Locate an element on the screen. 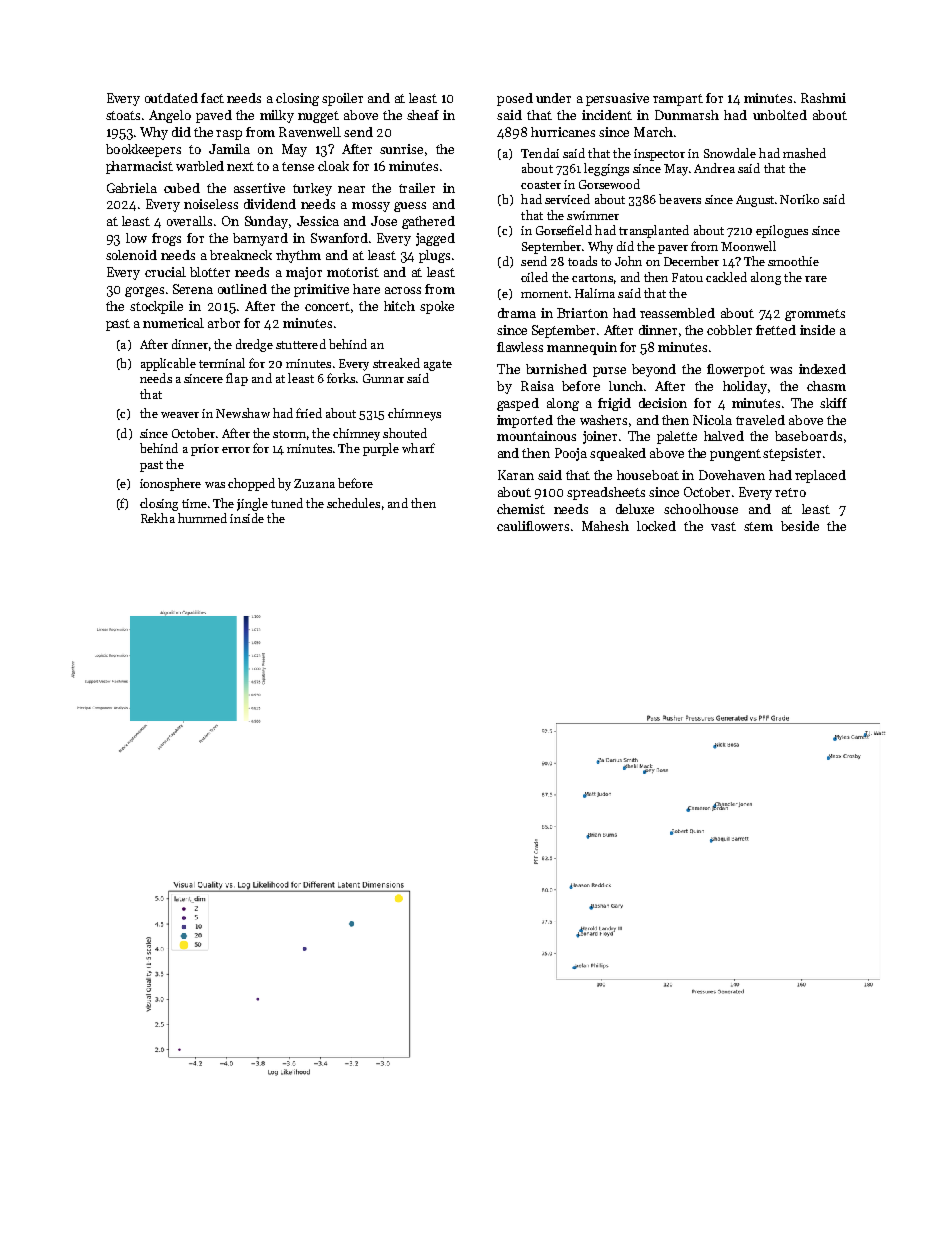 Image resolution: width=952 pixels, height=1233 pixels. stuttered is located at coordinates (301, 344).
